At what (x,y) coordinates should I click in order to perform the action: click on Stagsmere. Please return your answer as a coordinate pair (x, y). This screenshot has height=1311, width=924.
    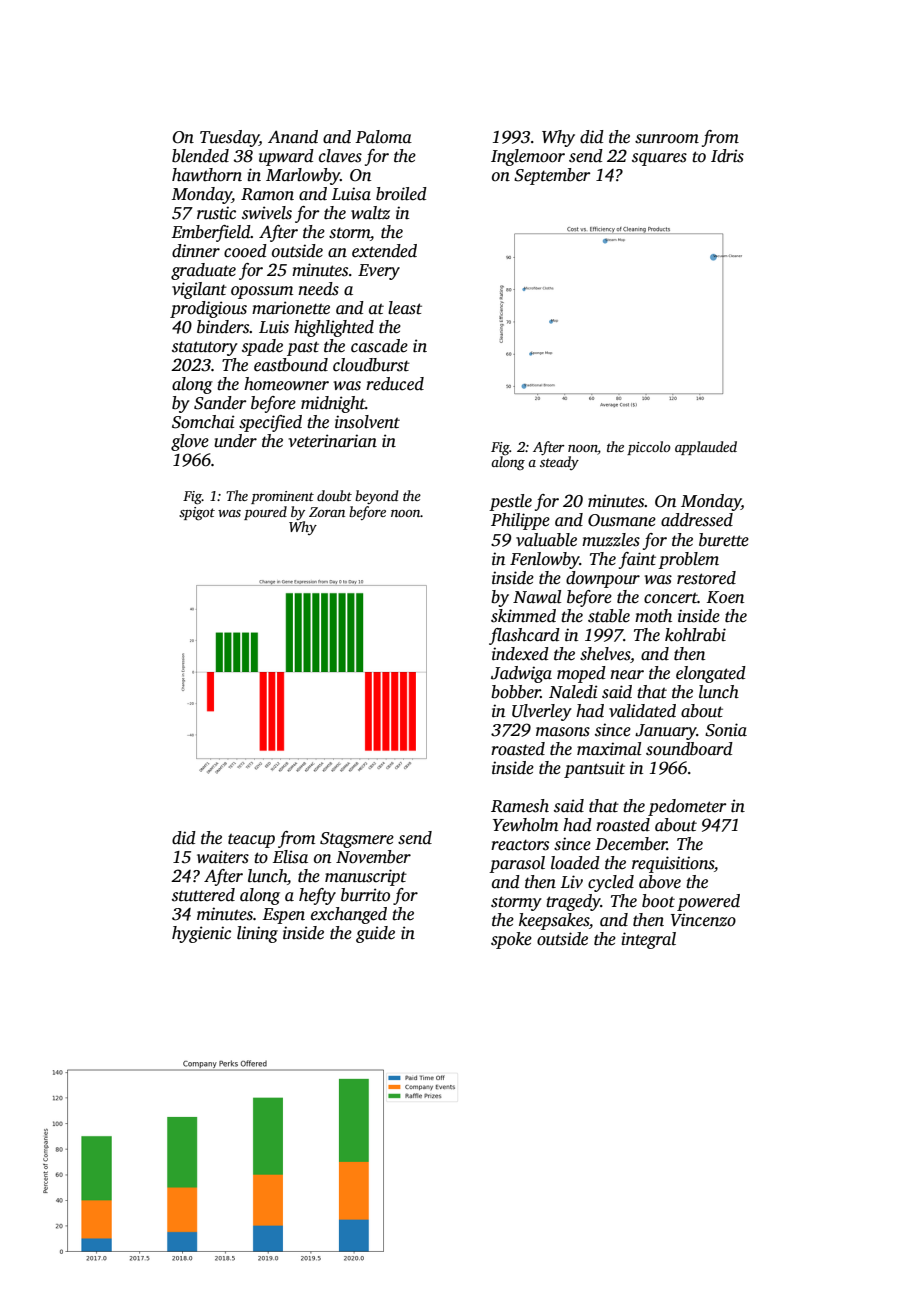
    Looking at the image, I should click on (357, 840).
